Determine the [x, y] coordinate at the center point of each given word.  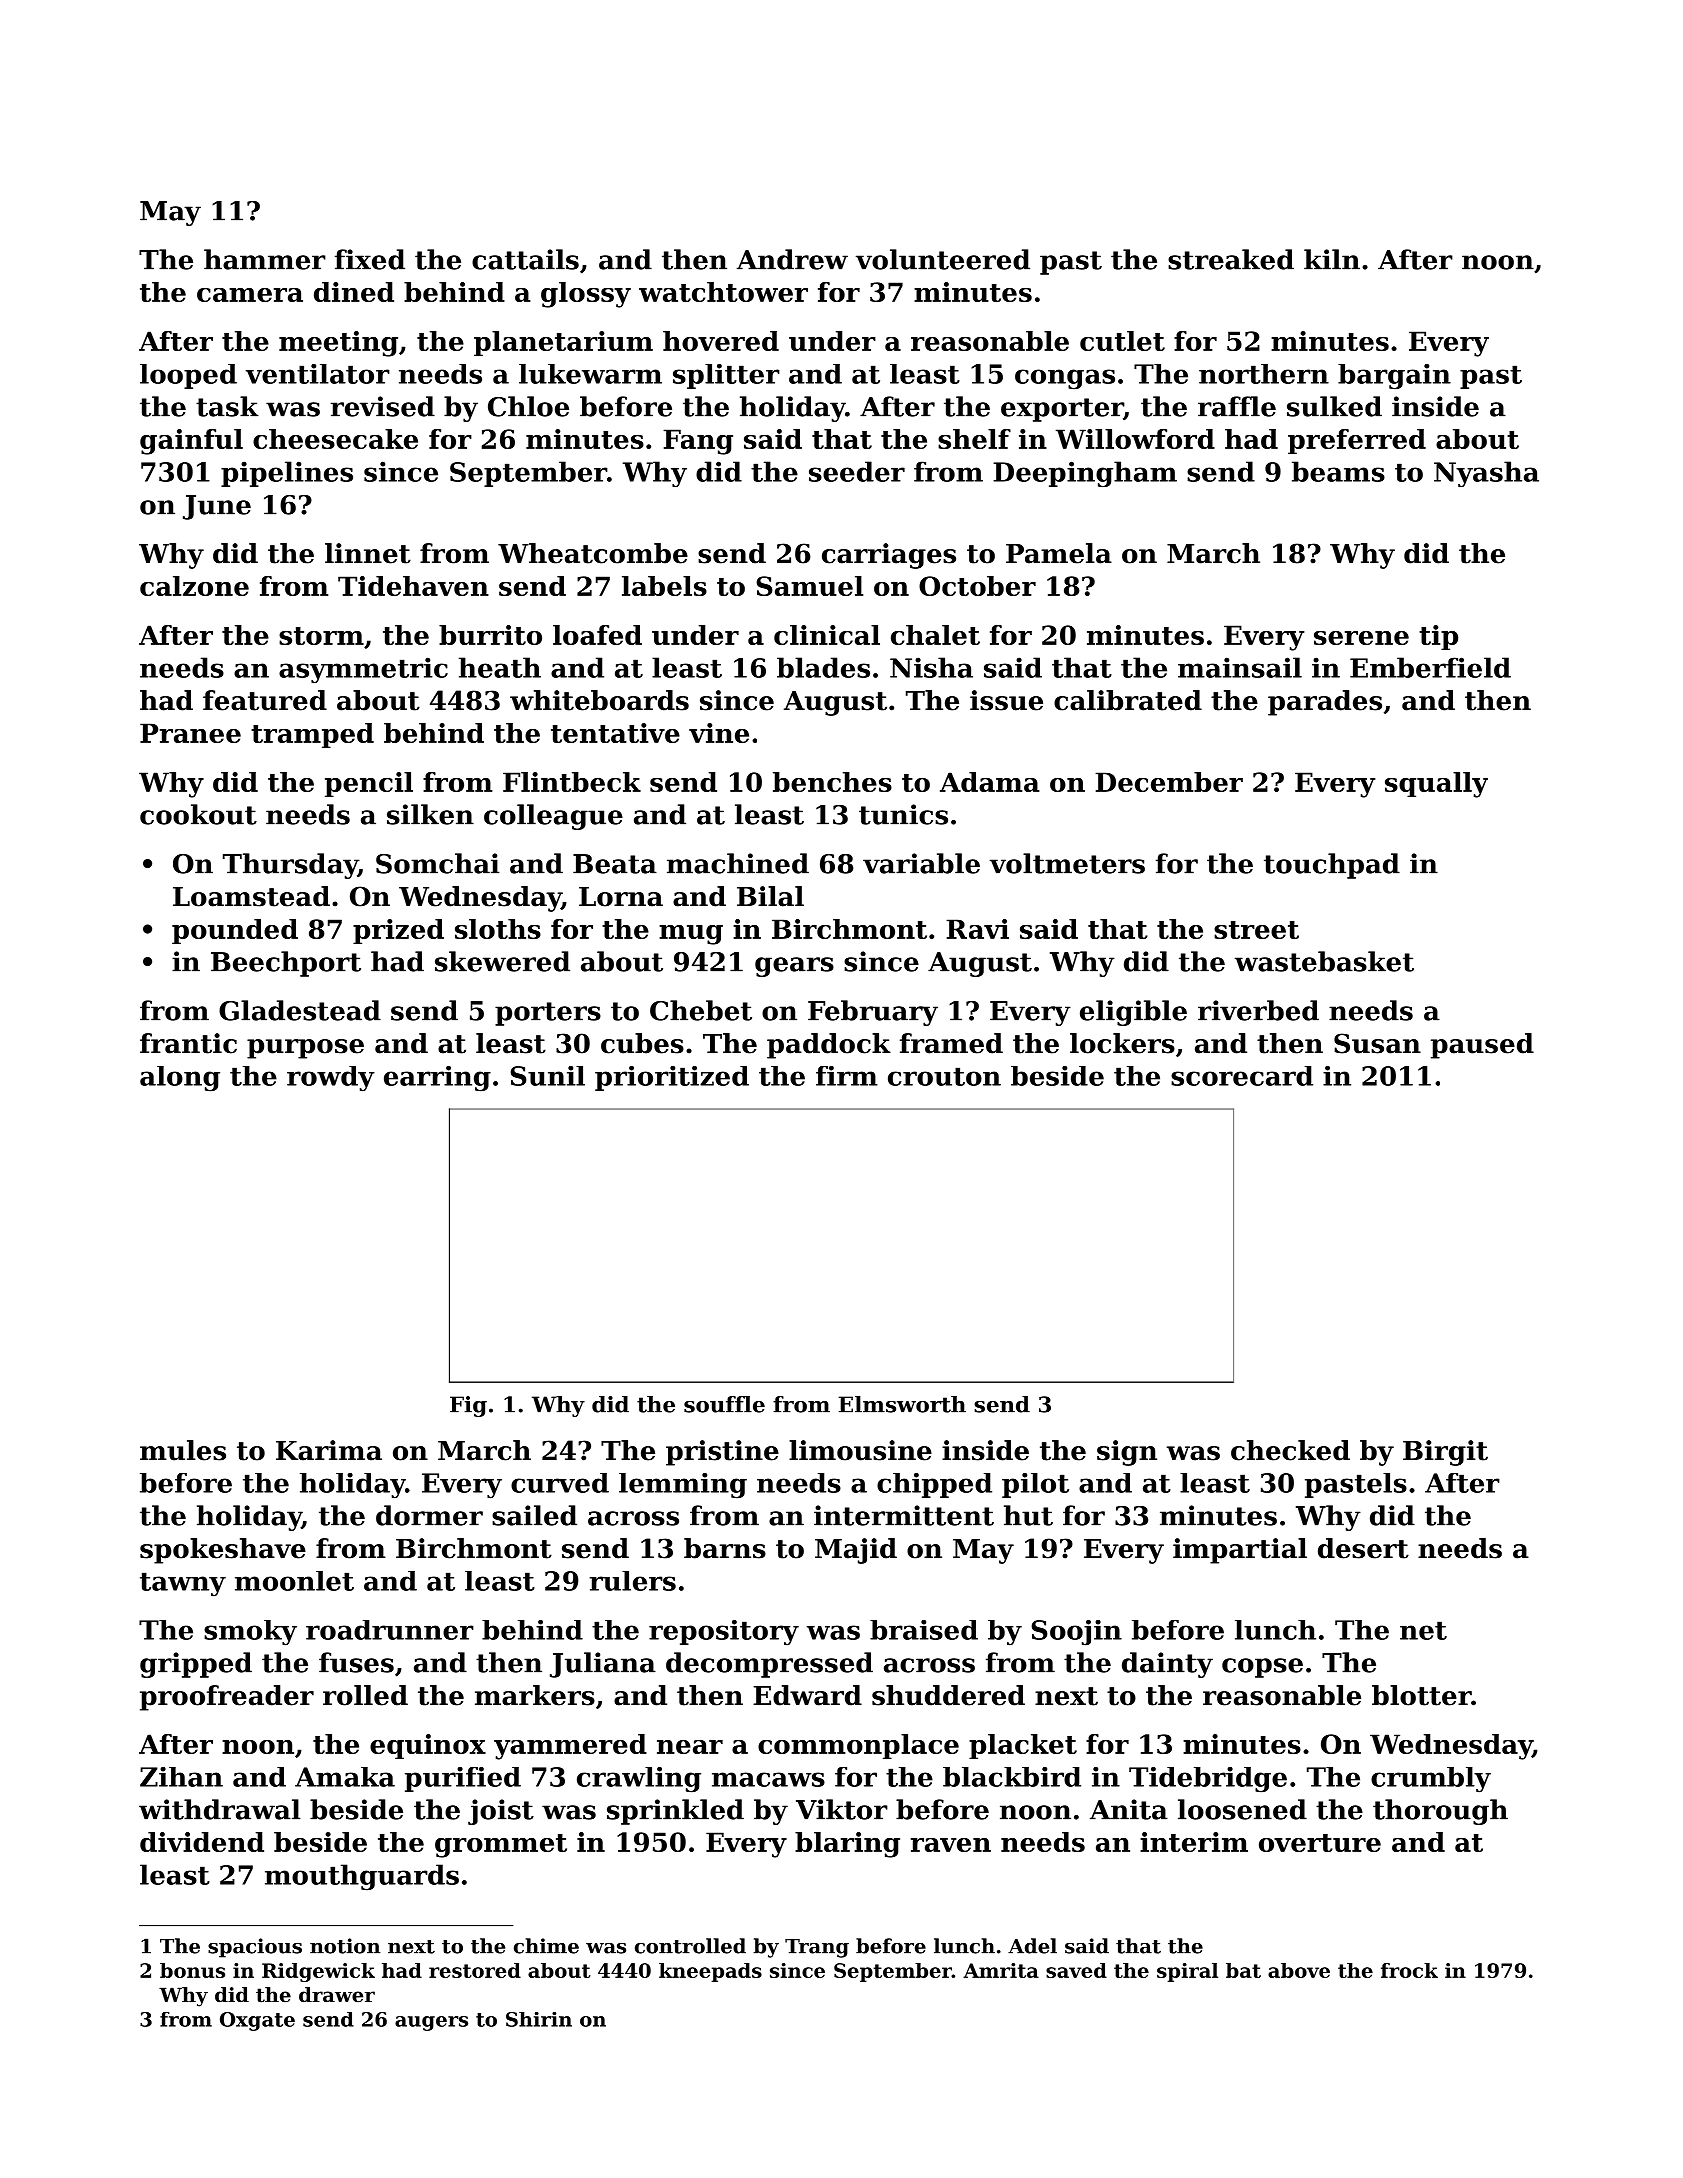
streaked [1231, 259]
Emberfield [1430, 667]
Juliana [603, 1665]
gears [794, 967]
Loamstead [251, 896]
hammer [265, 259]
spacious [255, 1948]
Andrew [792, 259]
